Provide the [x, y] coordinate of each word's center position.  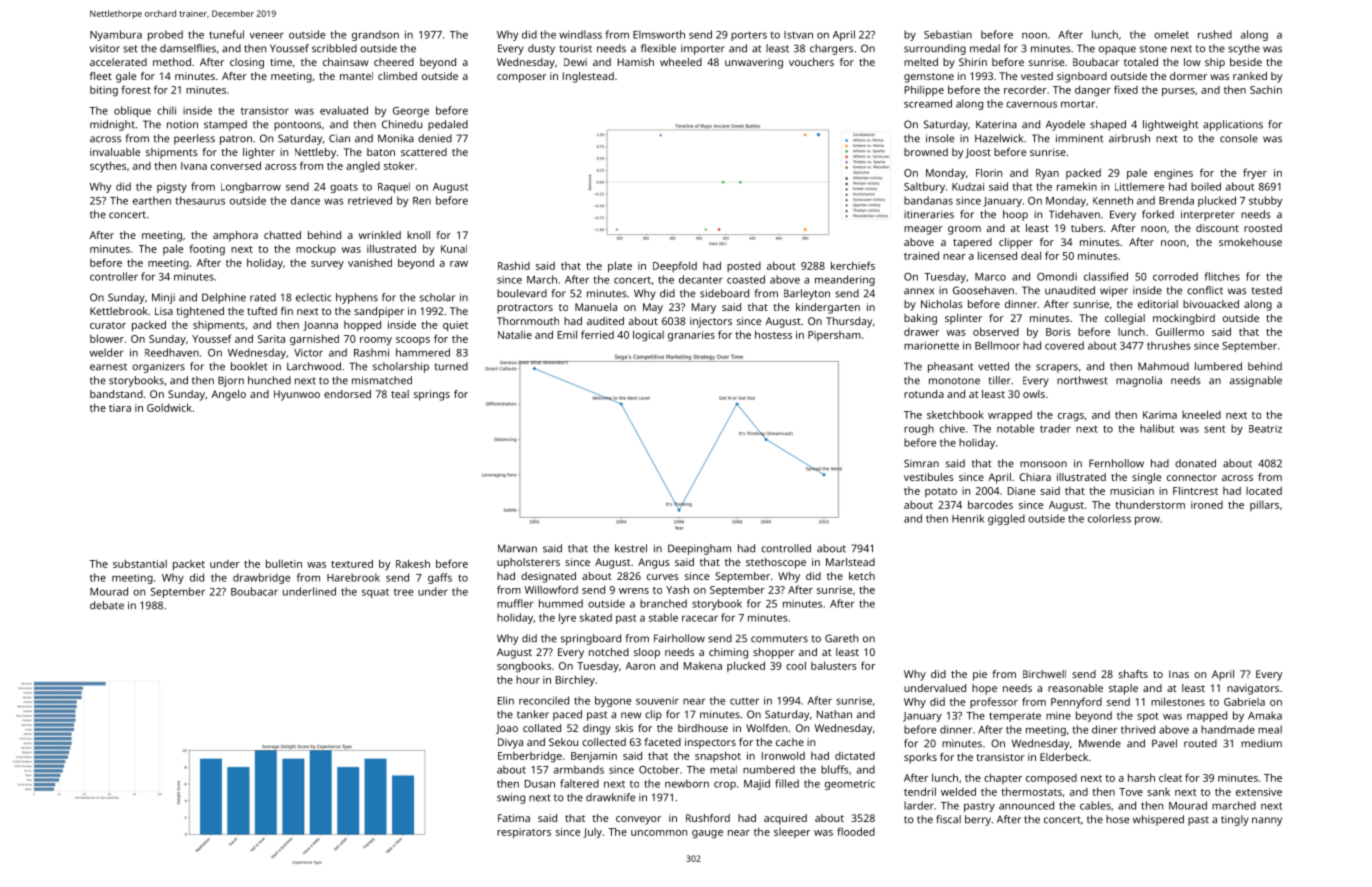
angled [363, 167]
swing [511, 798]
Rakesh [413, 563]
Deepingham [699, 549]
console [1239, 138]
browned [926, 152]
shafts [1133, 674]
